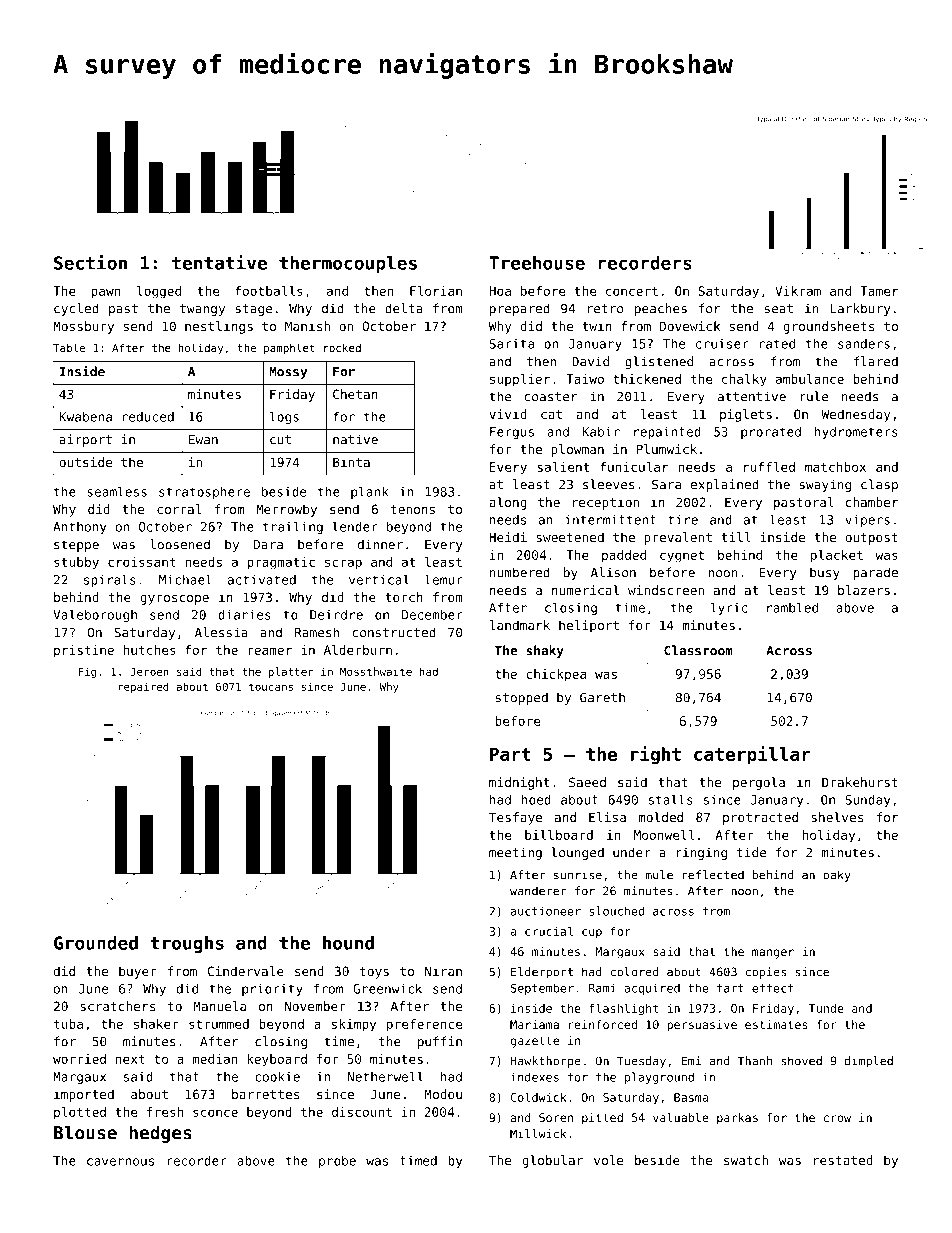  What do you see at coordinates (219, 1024) in the image?
I see `strummed` at bounding box center [219, 1024].
